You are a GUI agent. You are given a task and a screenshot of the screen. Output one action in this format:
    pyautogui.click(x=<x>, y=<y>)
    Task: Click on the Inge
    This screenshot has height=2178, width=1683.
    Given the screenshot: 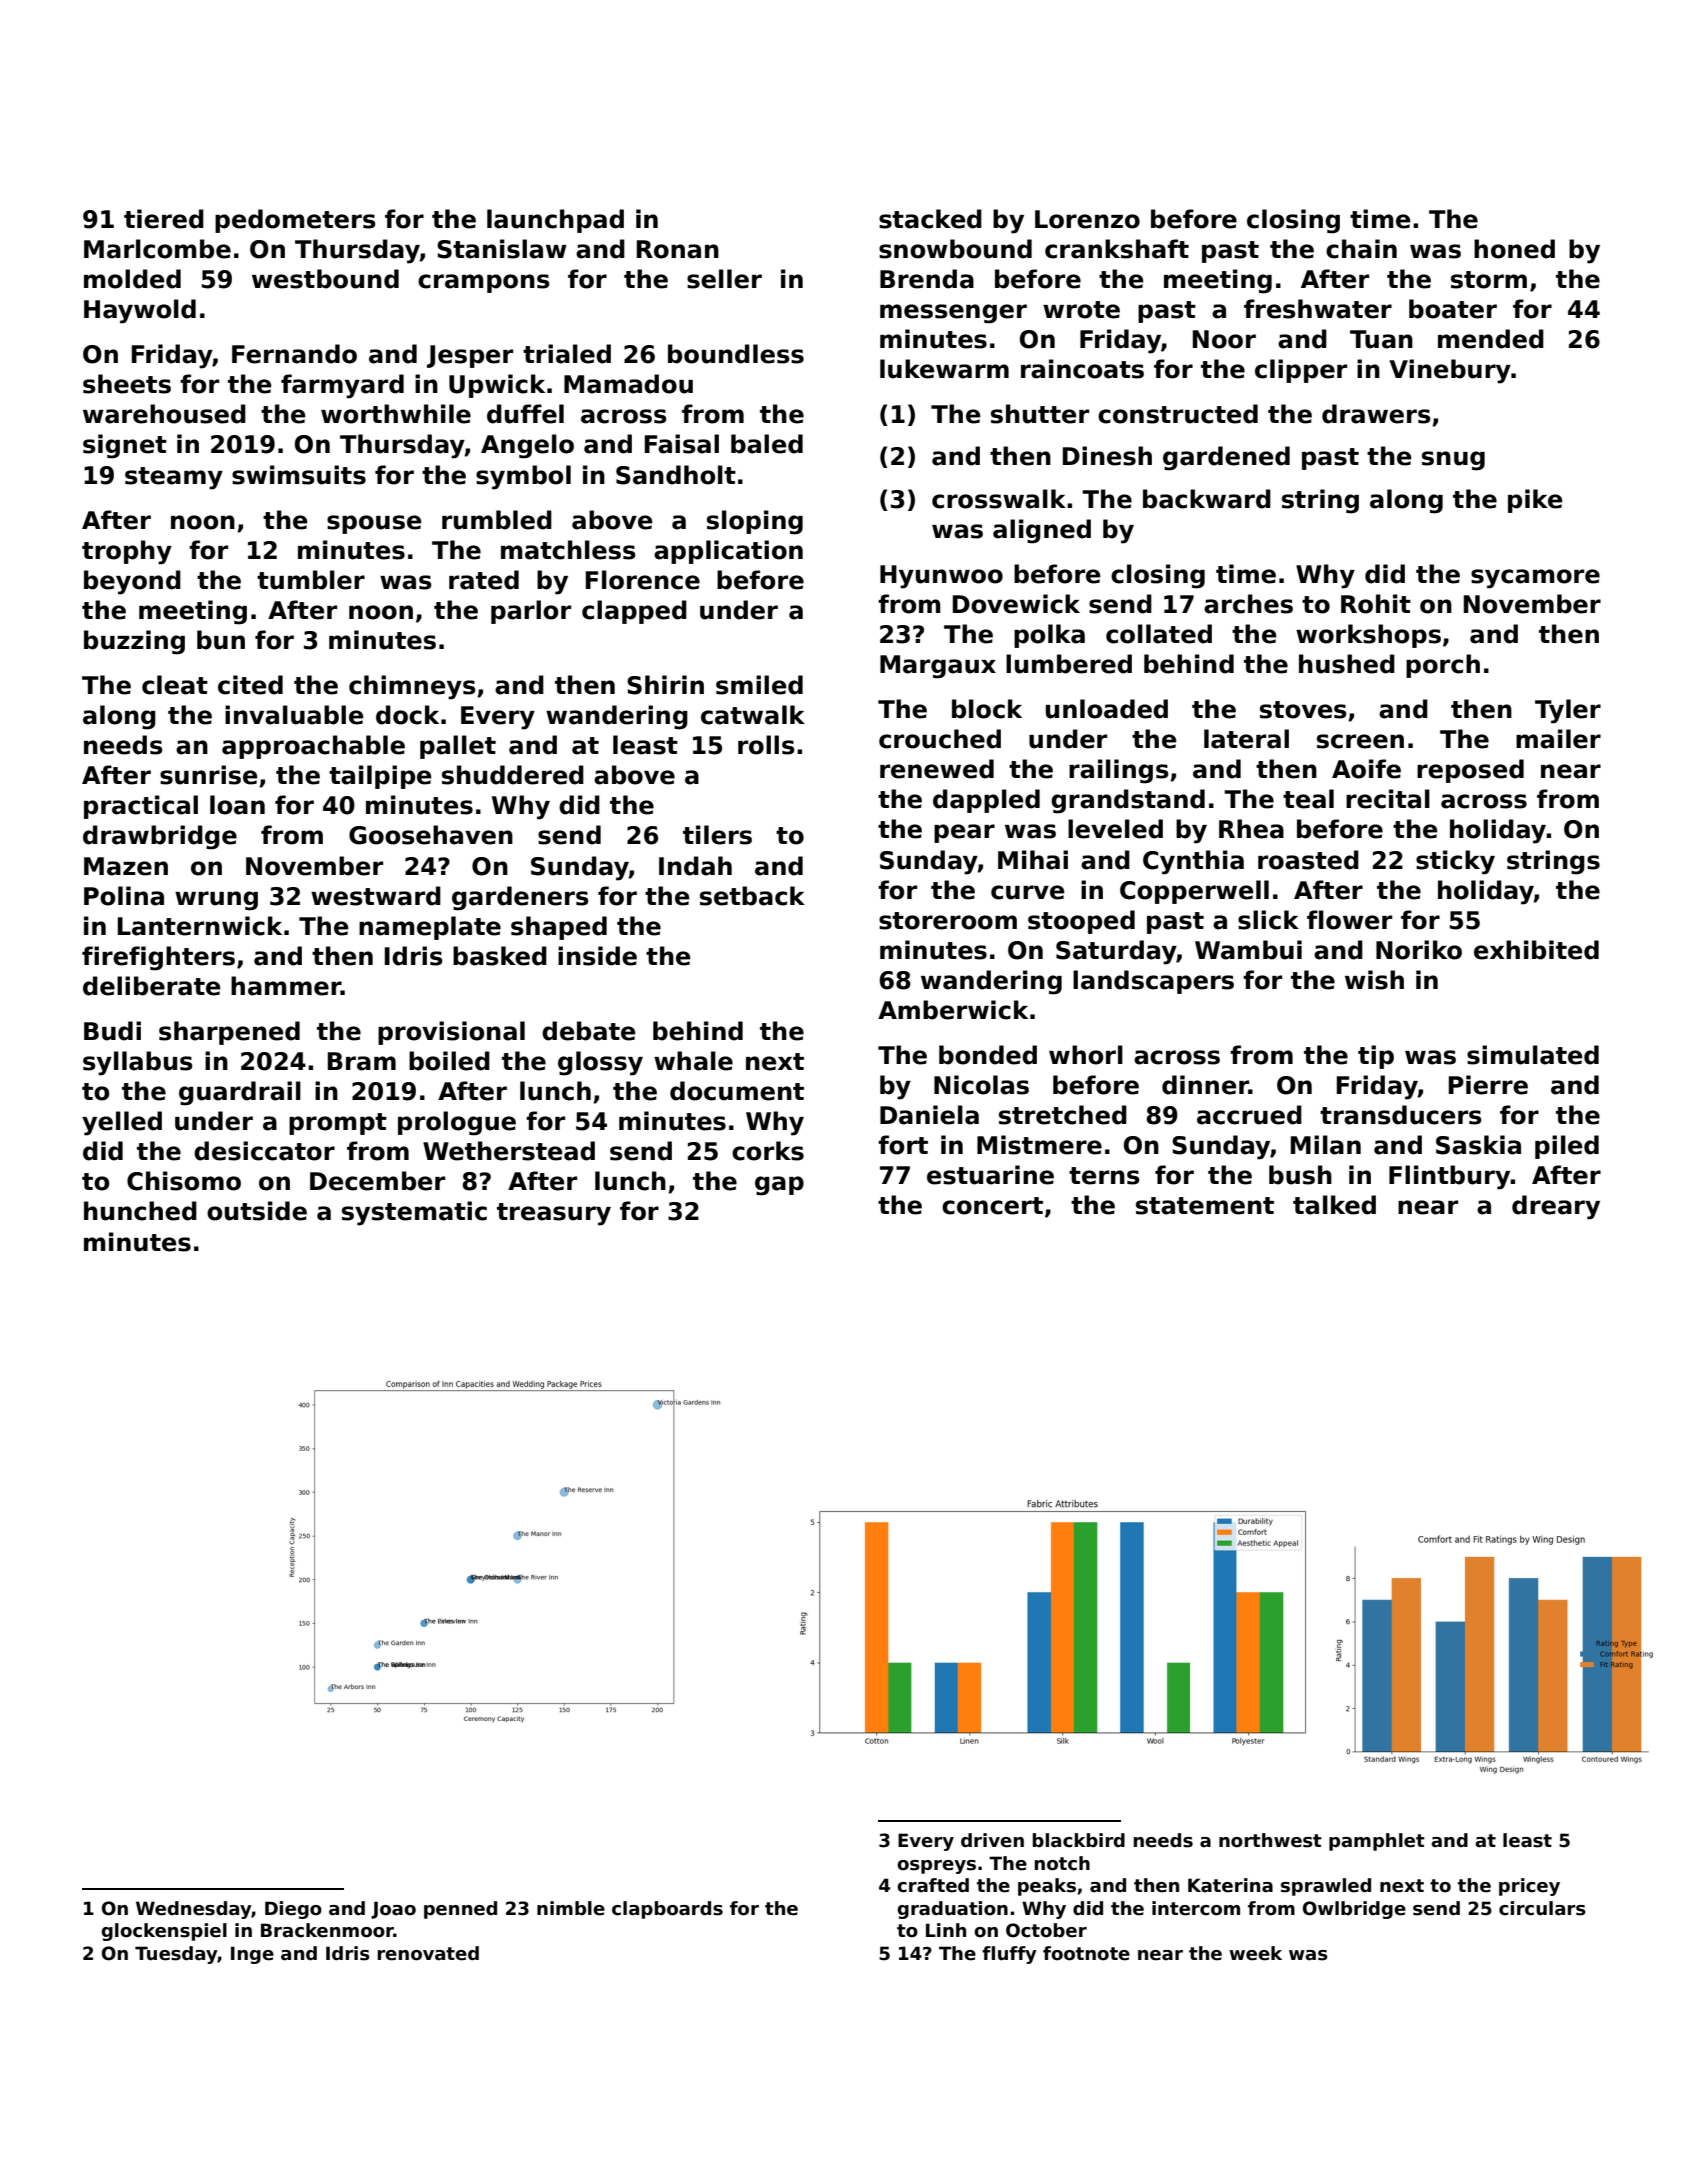 What is the action you would take?
    pyautogui.click(x=252, y=1955)
